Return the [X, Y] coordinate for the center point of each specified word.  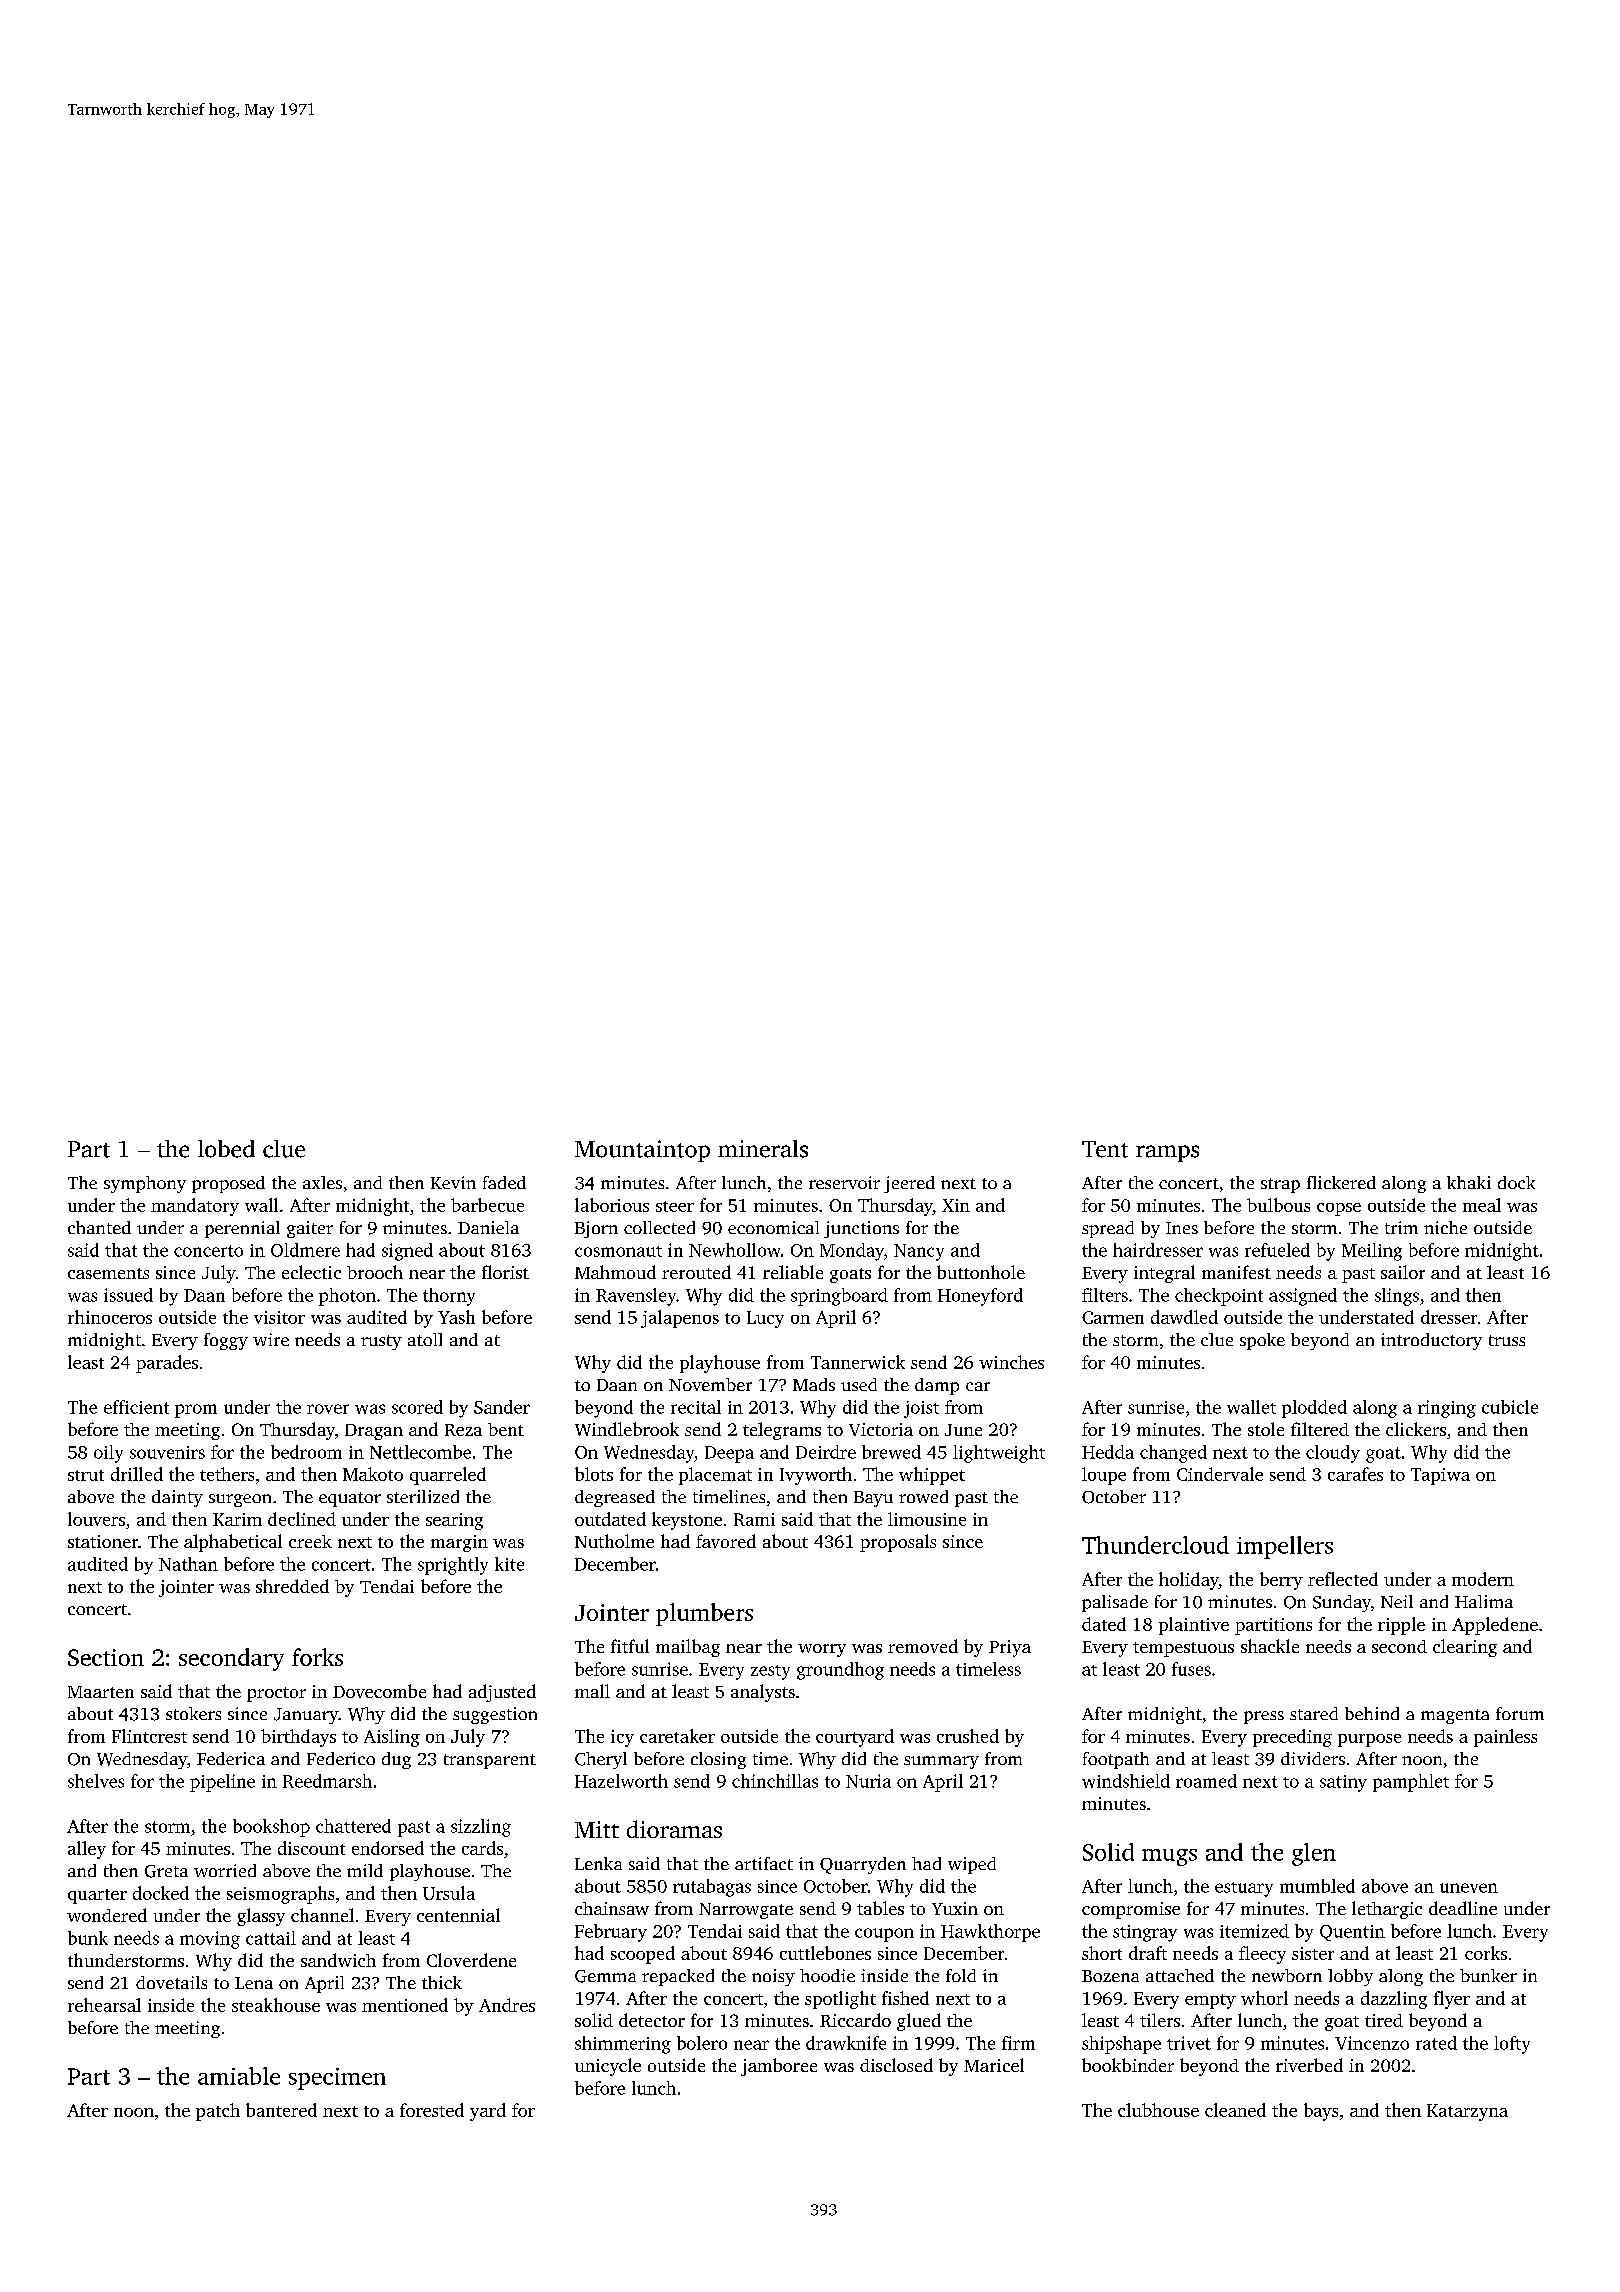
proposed [228, 1184]
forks [317, 1657]
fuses [1191, 1669]
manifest [1236, 1272]
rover [328, 1409]
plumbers [704, 1614]
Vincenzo [1372, 2043]
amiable [239, 2076]
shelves [96, 1781]
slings [1397, 1297]
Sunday [1342, 1603]
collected [659, 1227]
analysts [763, 1693]
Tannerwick [858, 1362]
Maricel [994, 2065]
